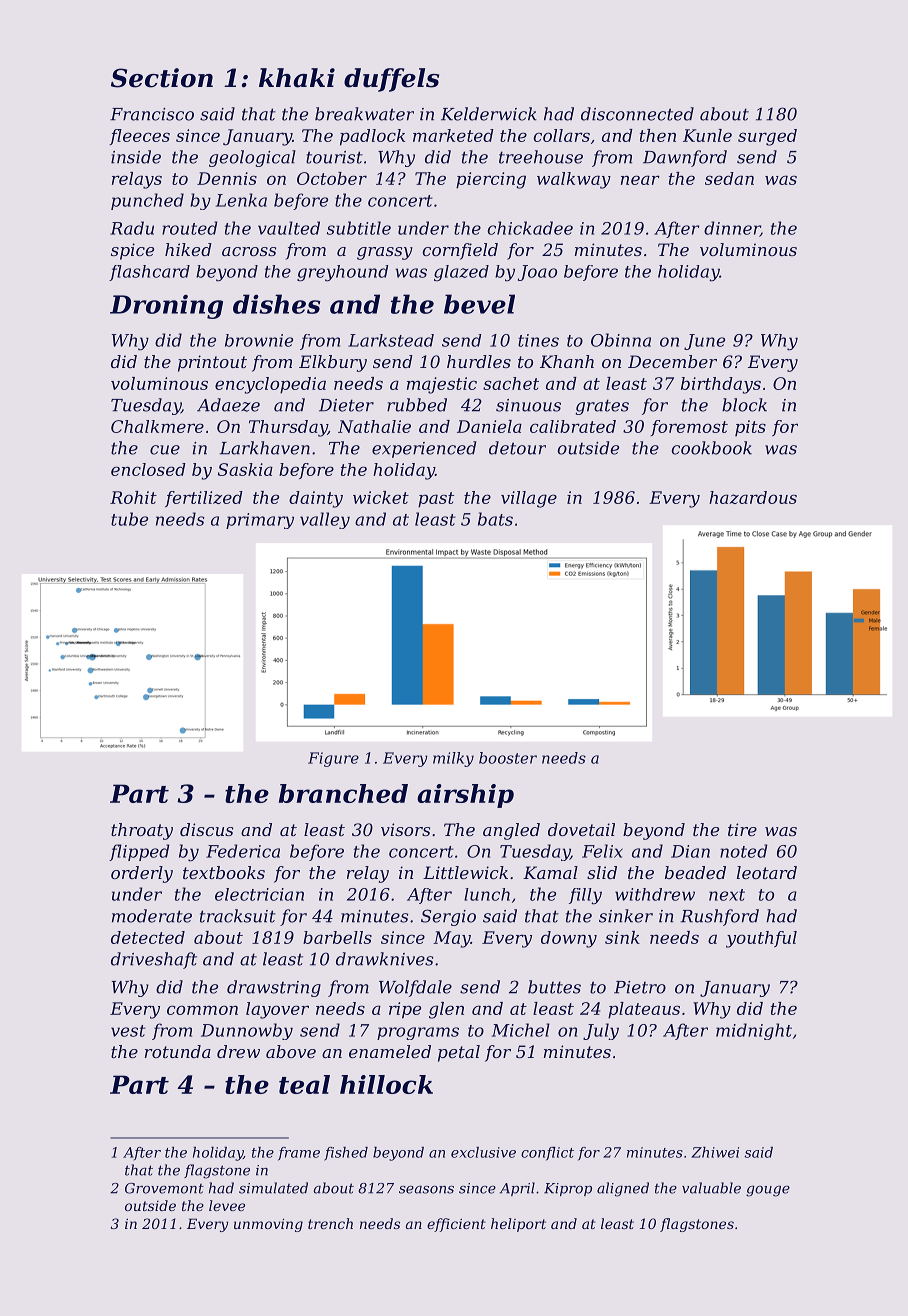  I want to click on visors, so click(405, 829).
